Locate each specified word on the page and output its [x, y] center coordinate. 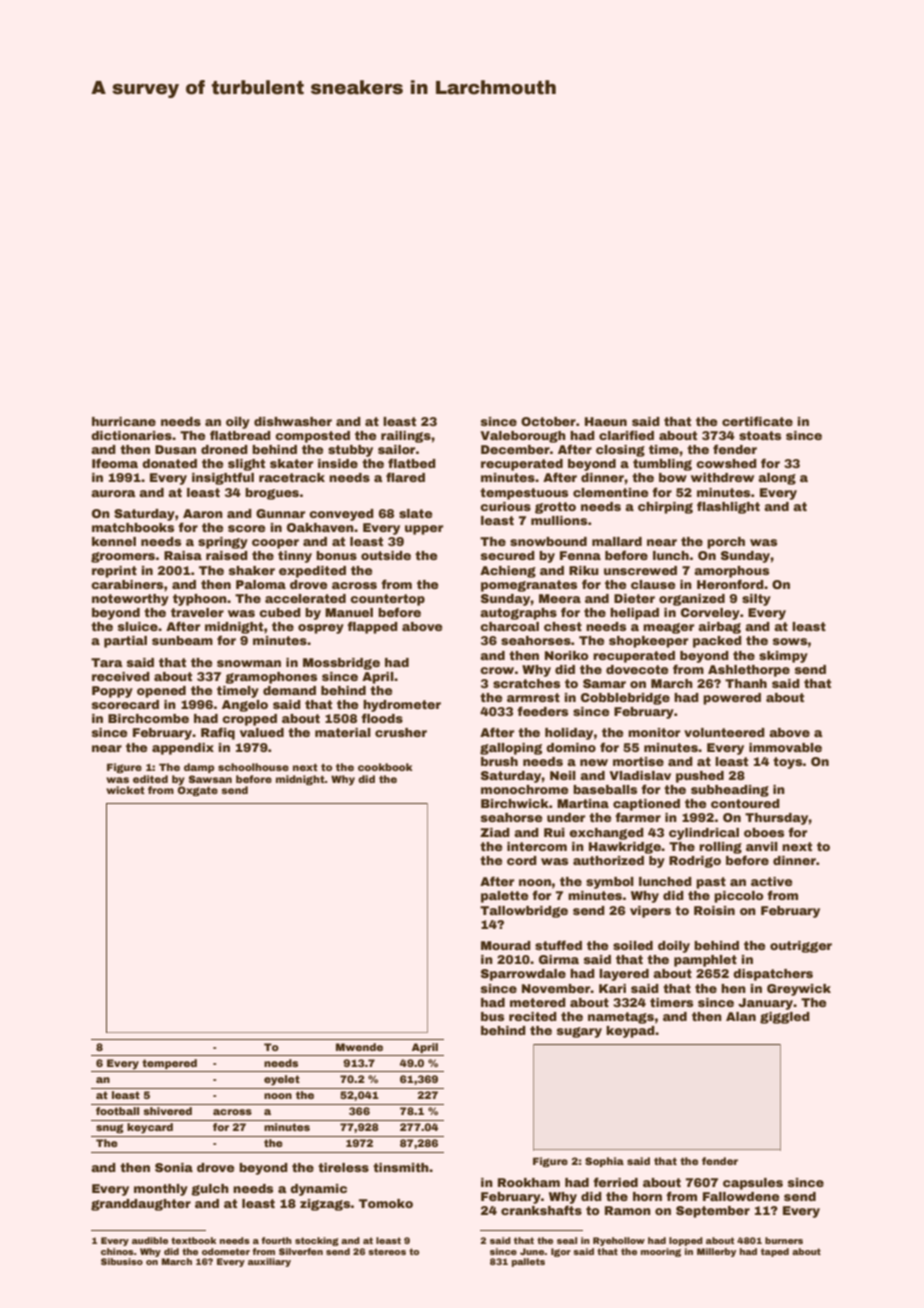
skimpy [783, 657]
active [772, 881]
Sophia [604, 1162]
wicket [125, 790]
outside [386, 555]
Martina [583, 803]
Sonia [174, 1167]
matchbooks [133, 527]
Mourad [506, 945]
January [766, 1004]
